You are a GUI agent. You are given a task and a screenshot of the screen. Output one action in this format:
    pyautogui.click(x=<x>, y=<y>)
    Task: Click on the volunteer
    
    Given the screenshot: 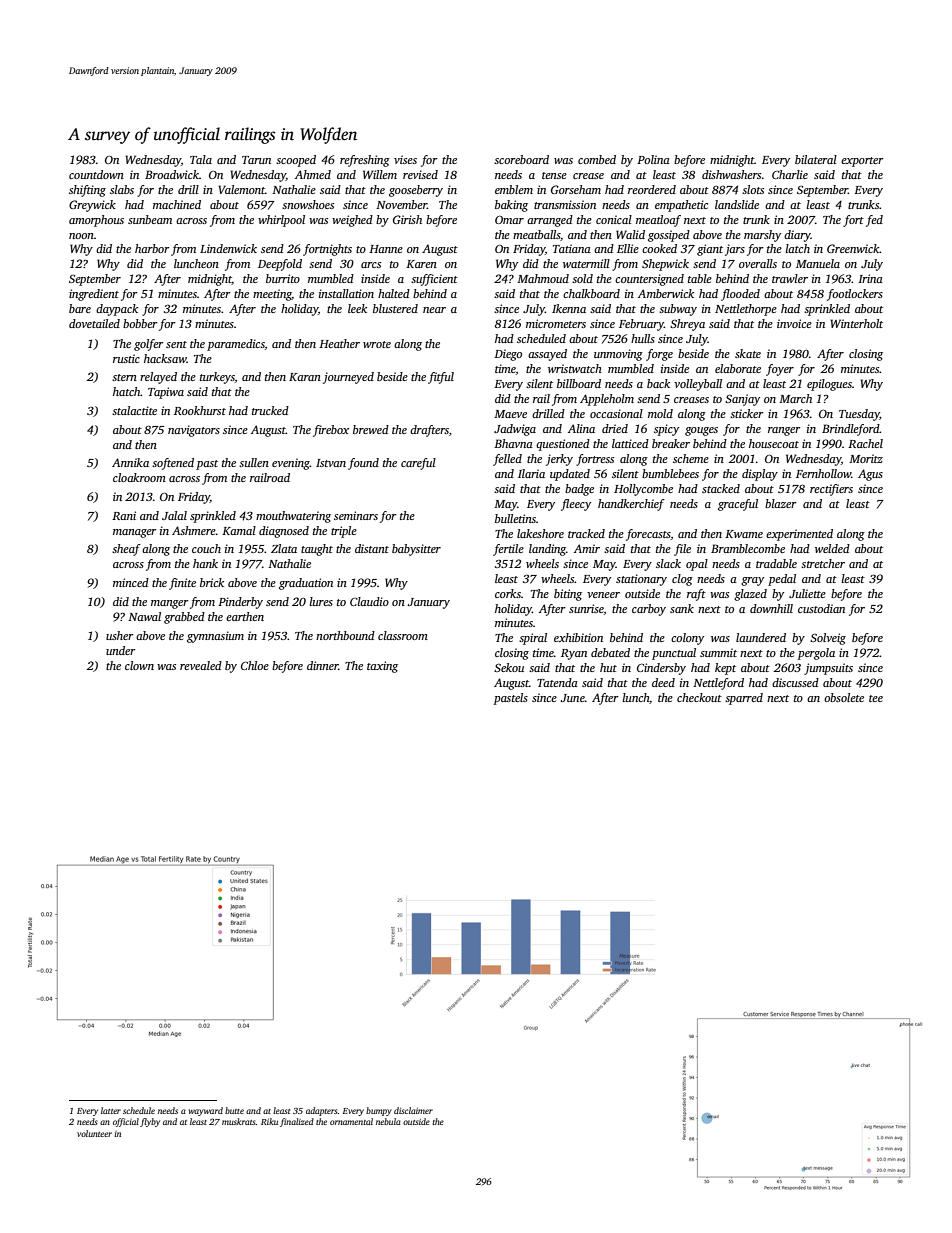 What is the action you would take?
    pyautogui.click(x=94, y=1133)
